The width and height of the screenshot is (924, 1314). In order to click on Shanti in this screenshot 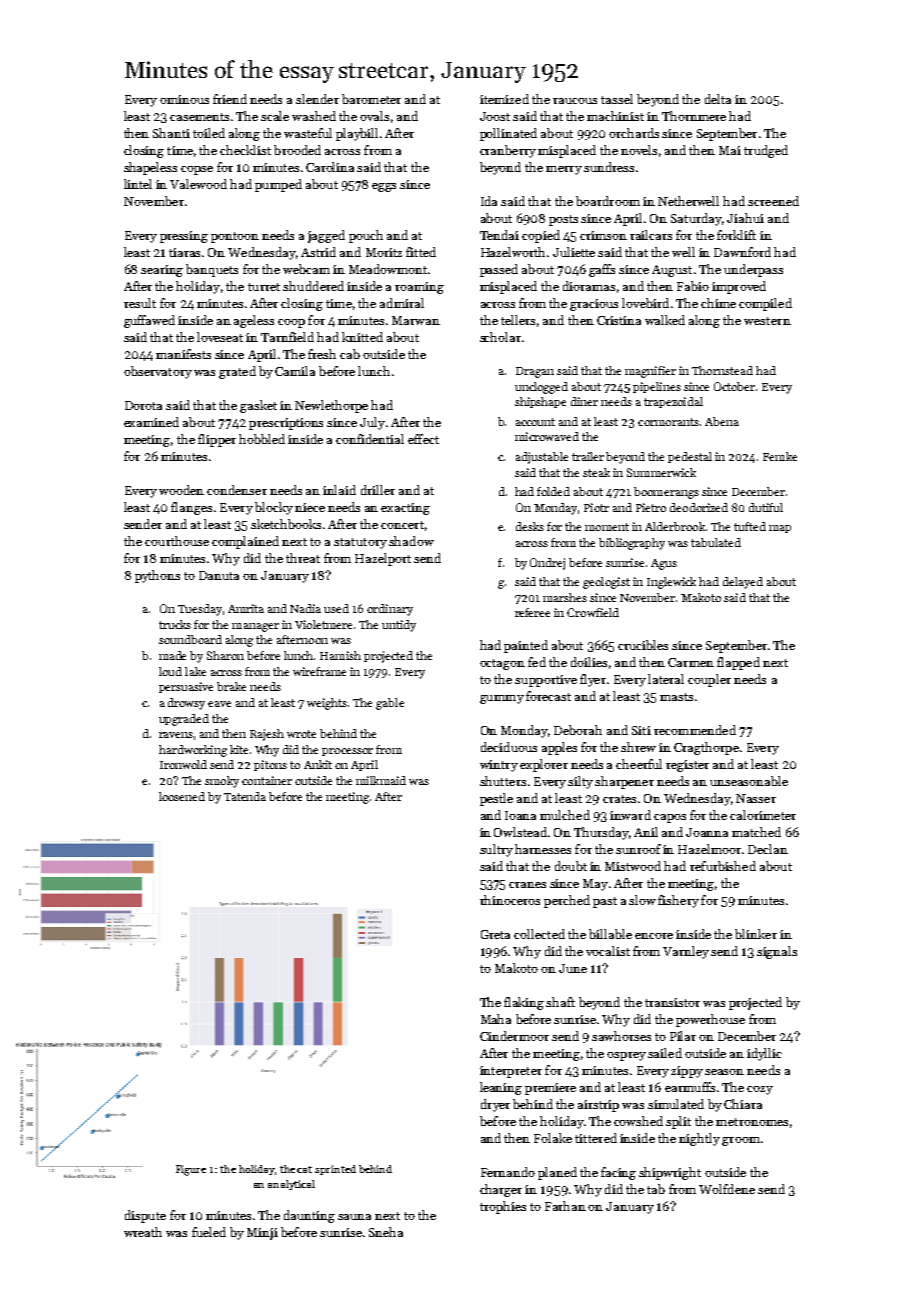, I will do `click(171, 133)`.
